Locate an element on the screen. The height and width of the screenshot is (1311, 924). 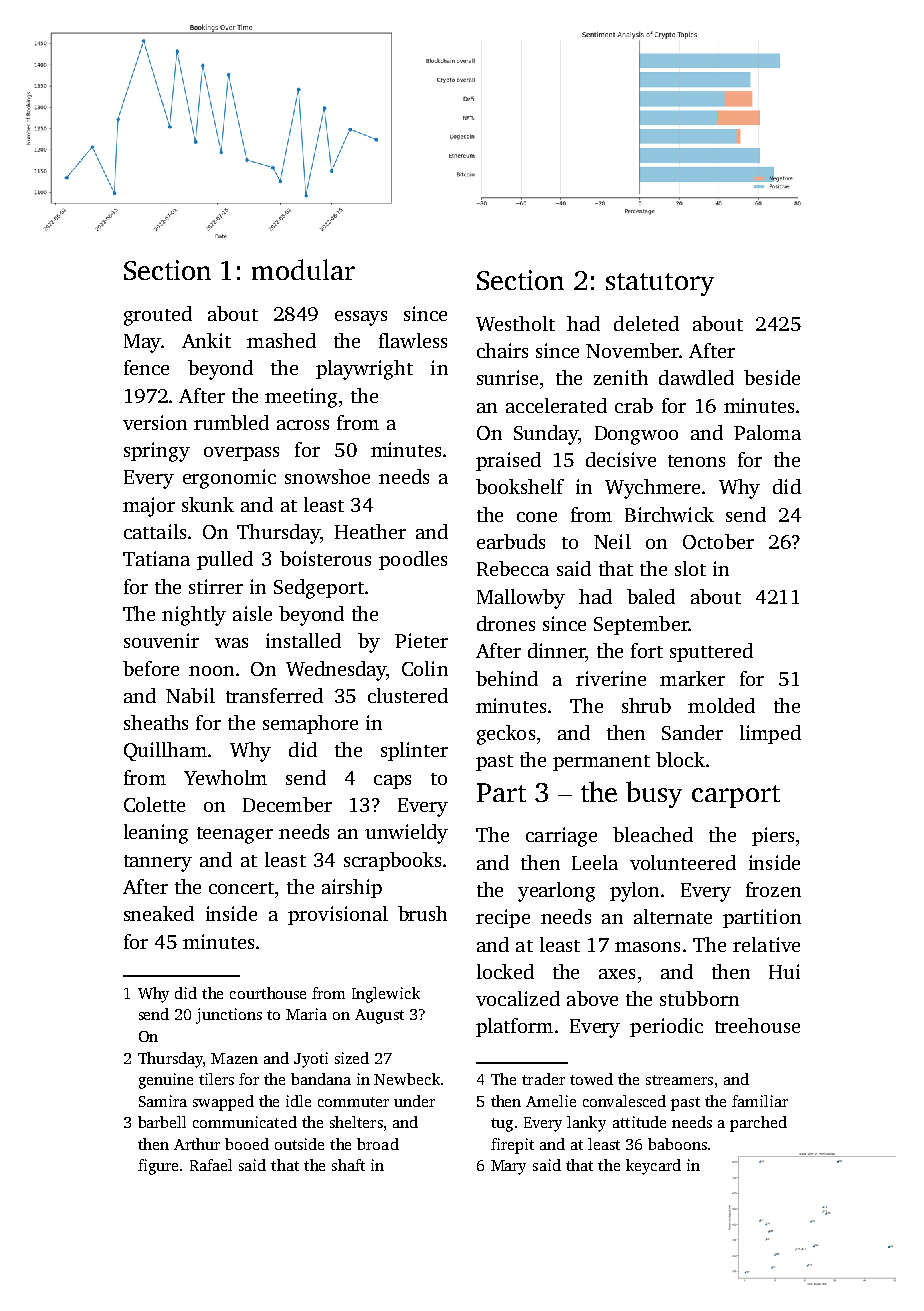
statutory is located at coordinates (660, 284).
